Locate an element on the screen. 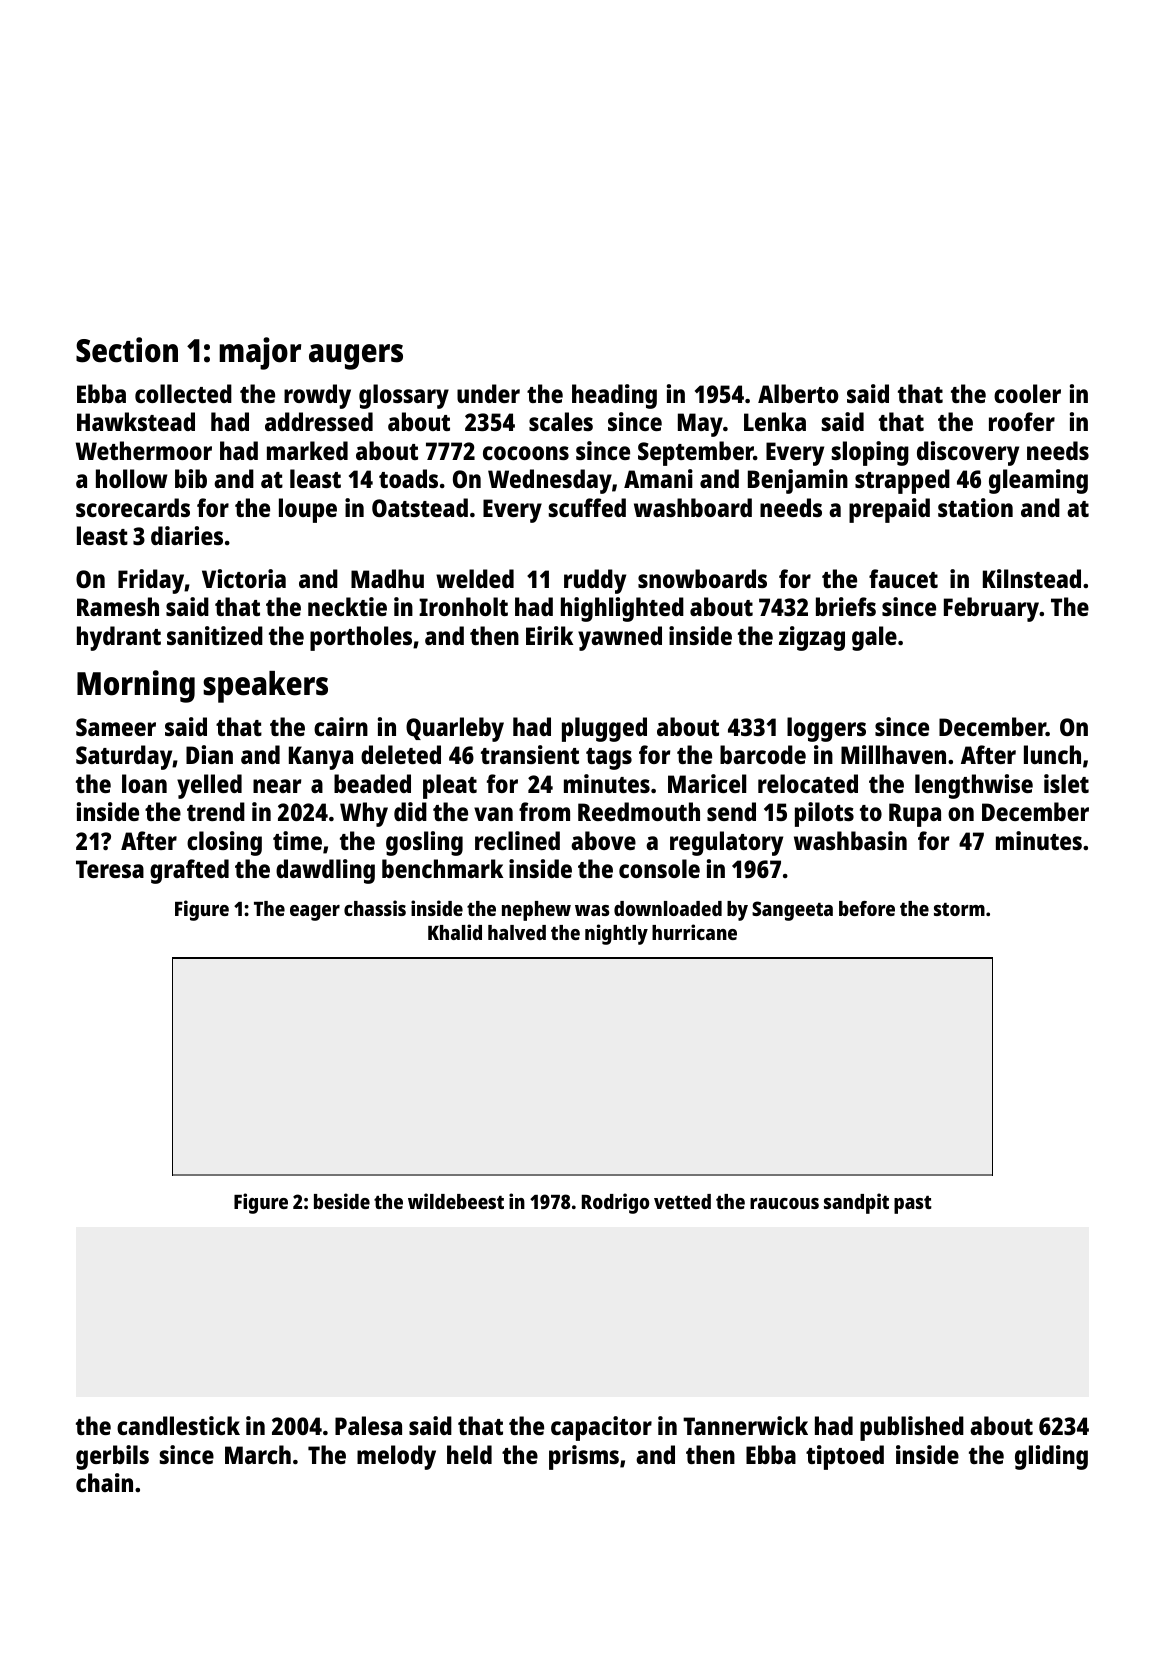 The width and height of the screenshot is (1165, 1654). beside is located at coordinates (342, 1201).
